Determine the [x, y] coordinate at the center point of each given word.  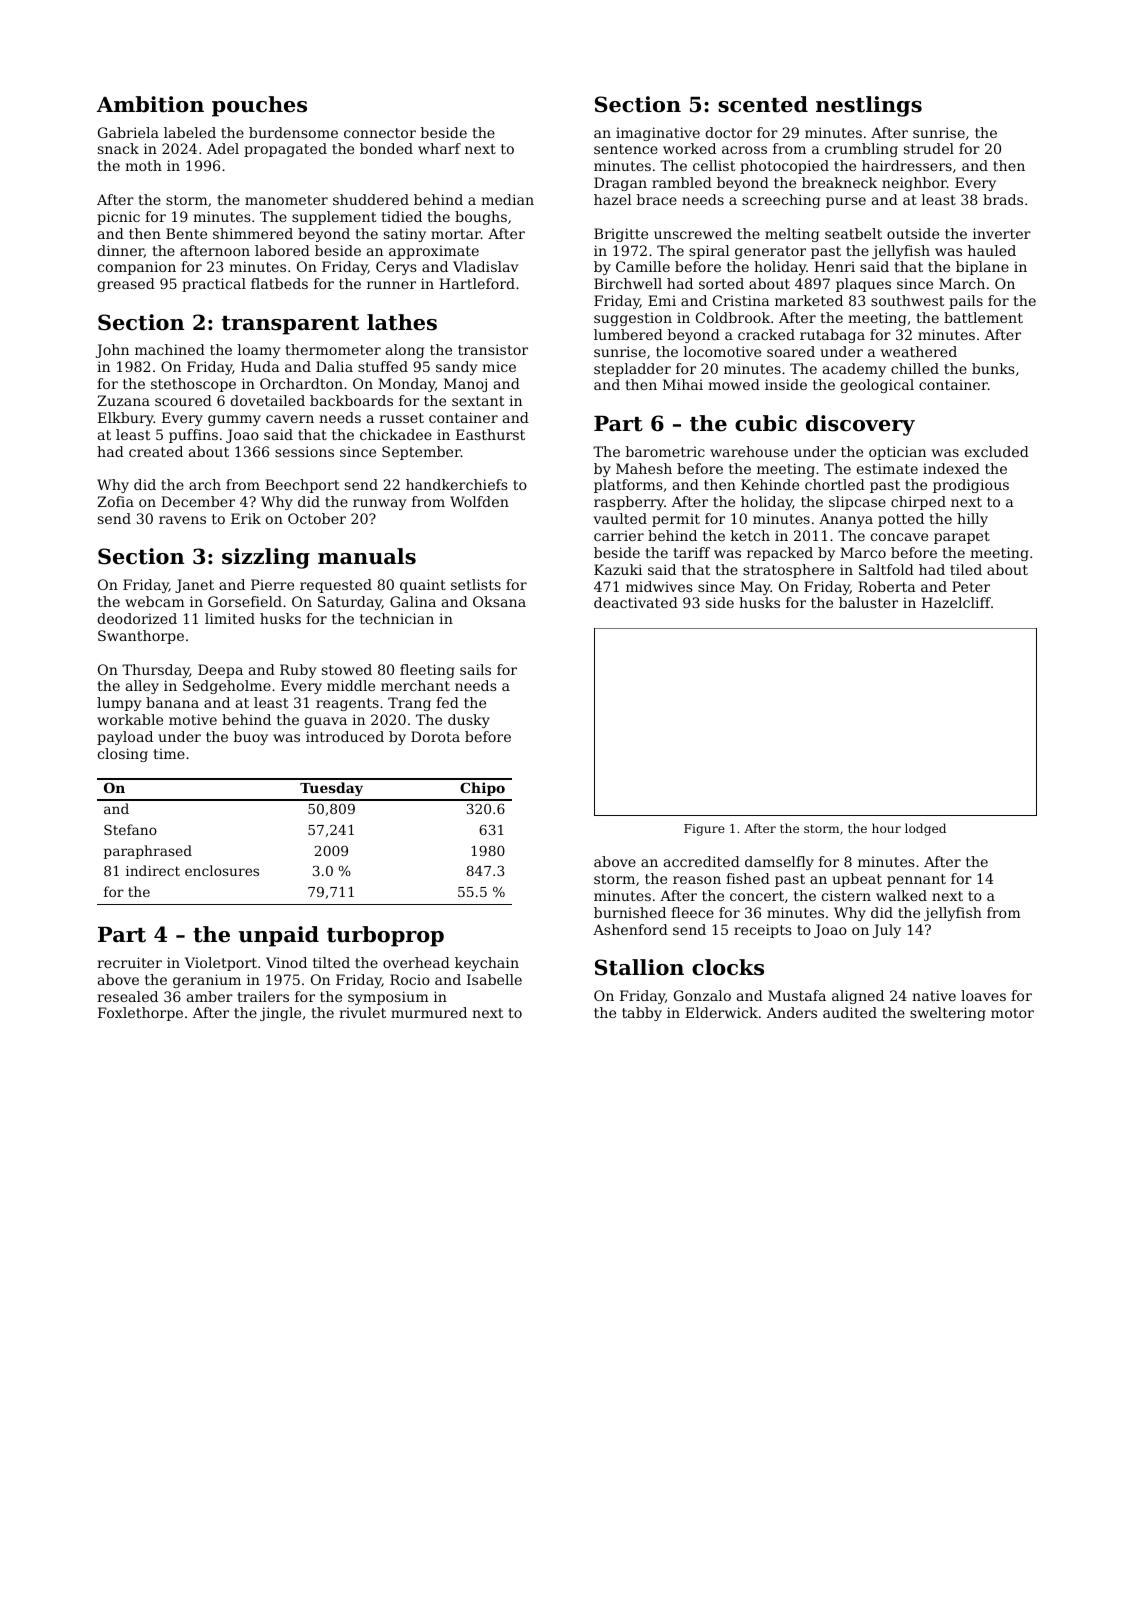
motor [1012, 1013]
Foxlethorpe [140, 1014]
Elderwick [721, 1012]
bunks [993, 368]
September [421, 453]
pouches [259, 106]
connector [380, 133]
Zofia [115, 501]
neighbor [914, 184]
